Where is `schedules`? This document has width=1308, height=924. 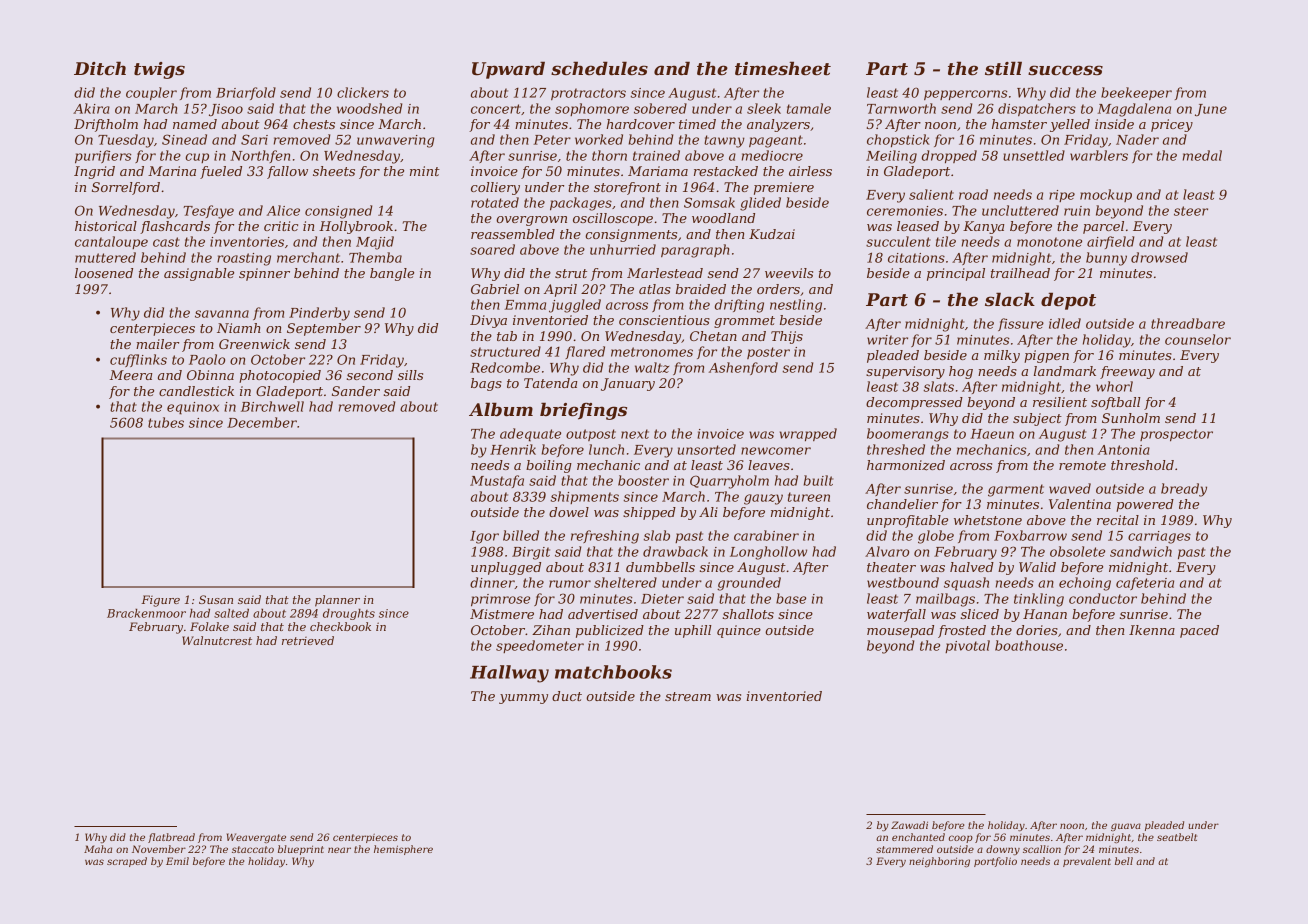
schedules is located at coordinates (599, 68).
